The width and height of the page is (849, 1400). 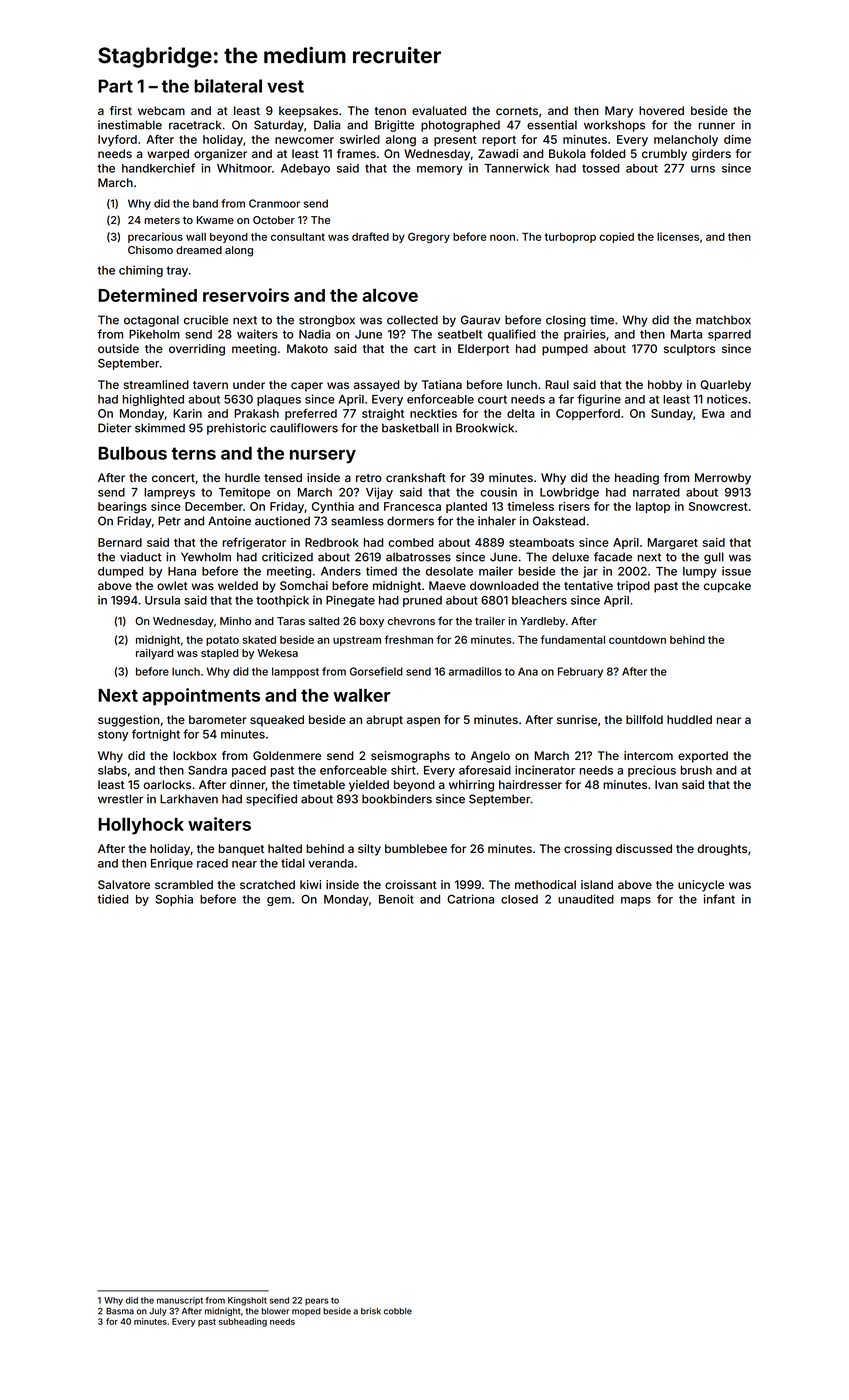 I want to click on Part, so click(x=116, y=86).
